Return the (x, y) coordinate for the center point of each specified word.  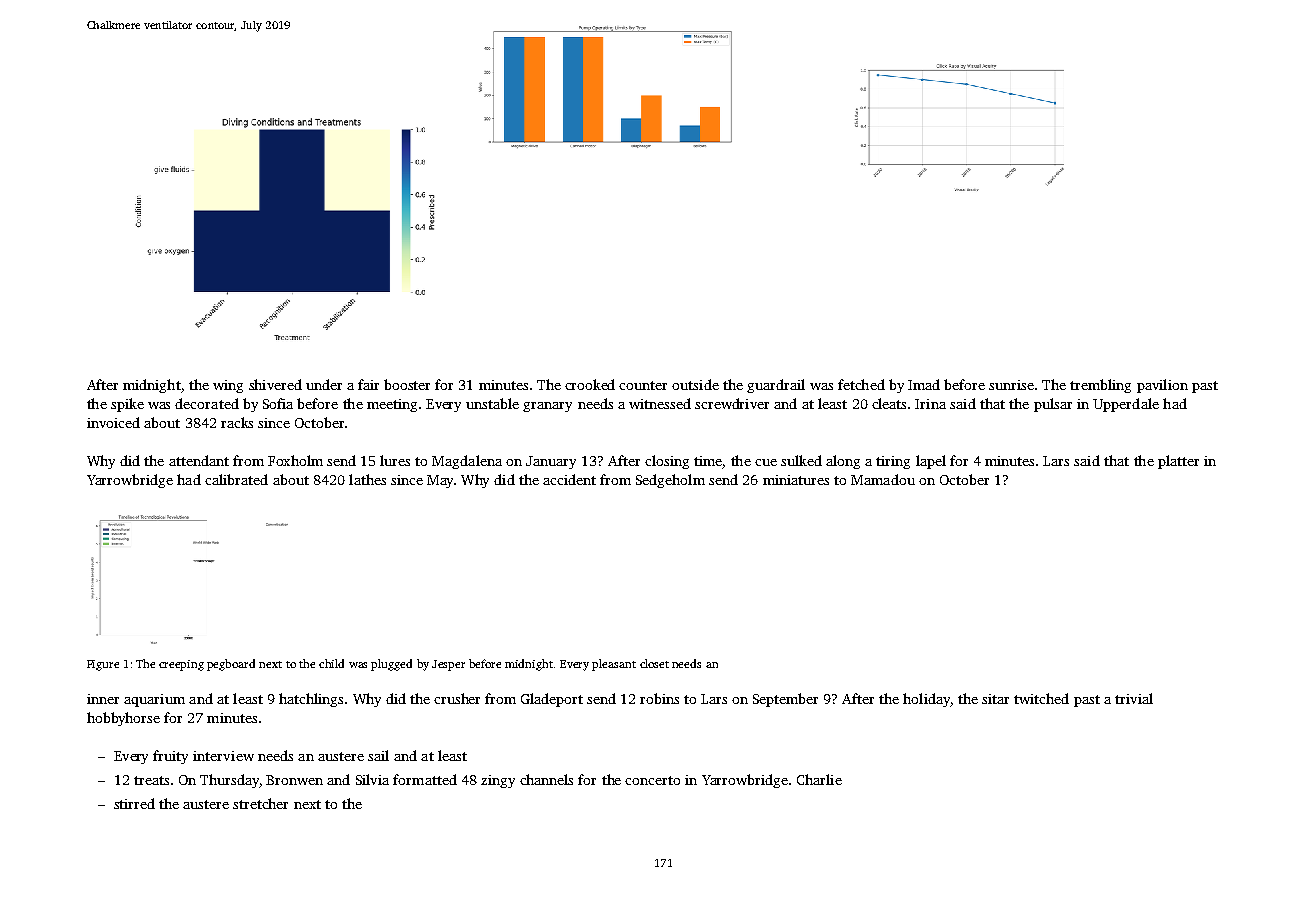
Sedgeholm (670, 481)
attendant (199, 460)
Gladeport (552, 700)
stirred (134, 803)
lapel (931, 462)
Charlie (819, 779)
